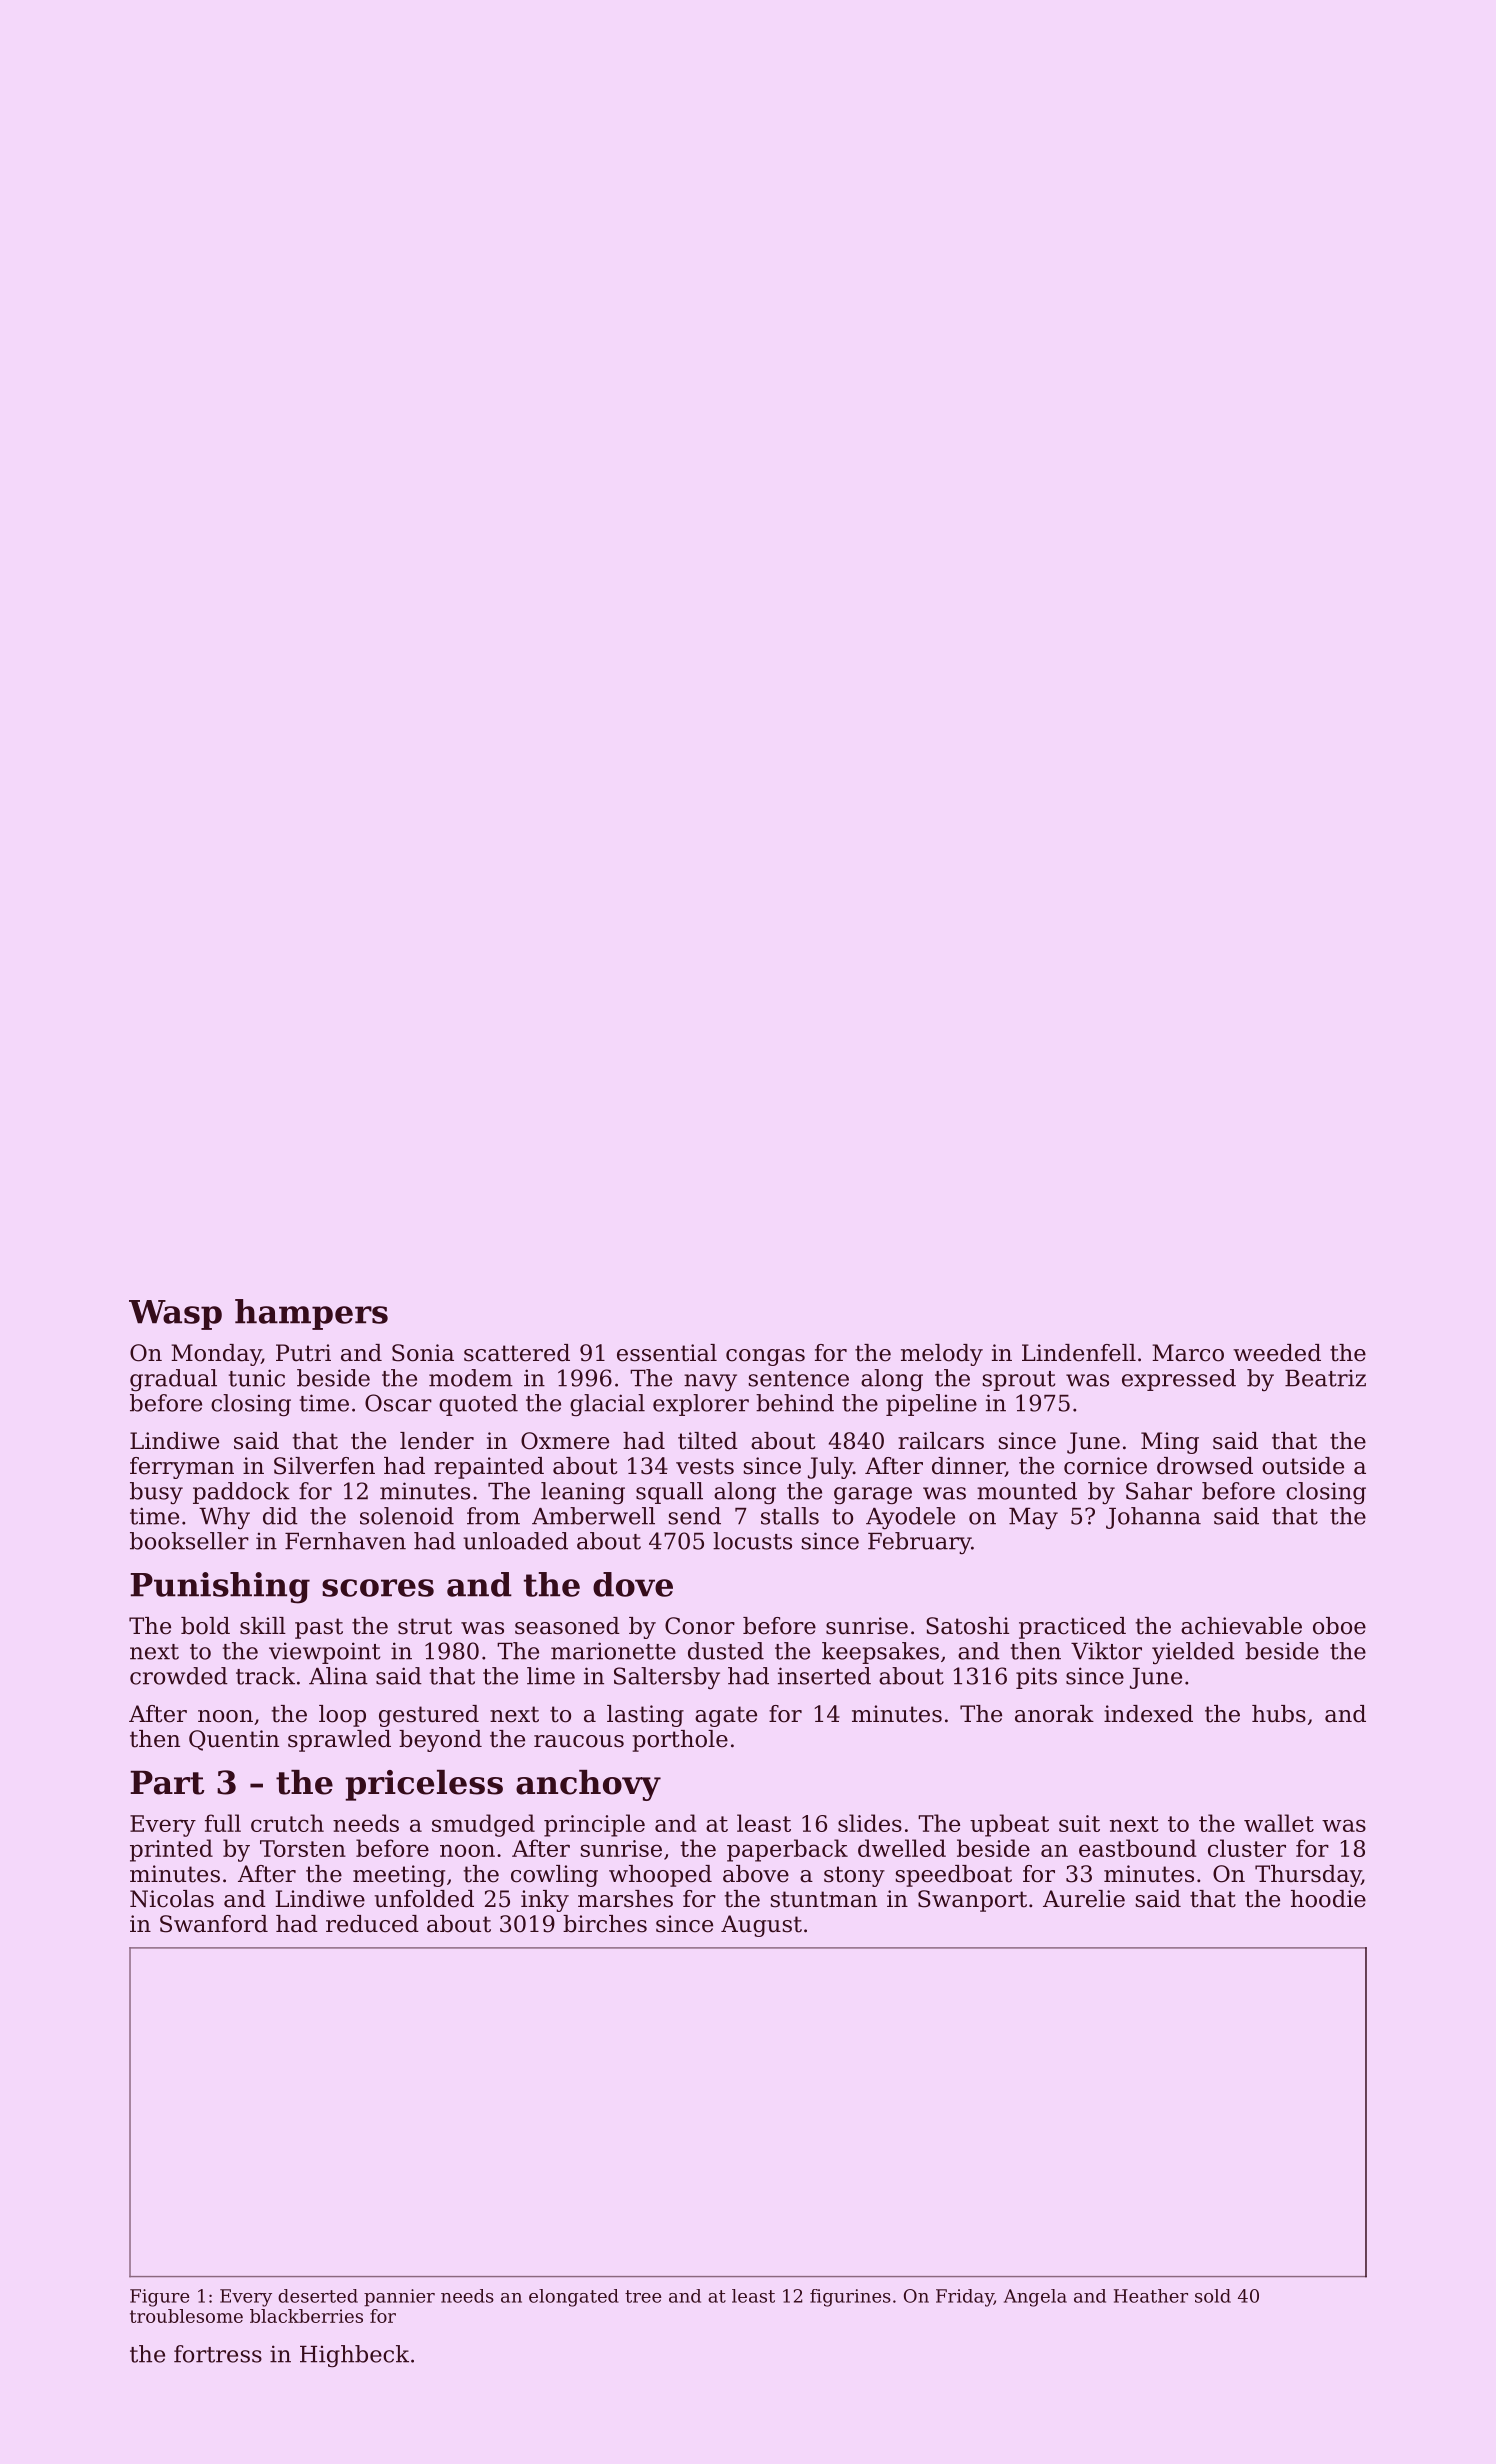 The width and height of the image is (1496, 2464). I want to click on achievable, so click(1241, 1626).
